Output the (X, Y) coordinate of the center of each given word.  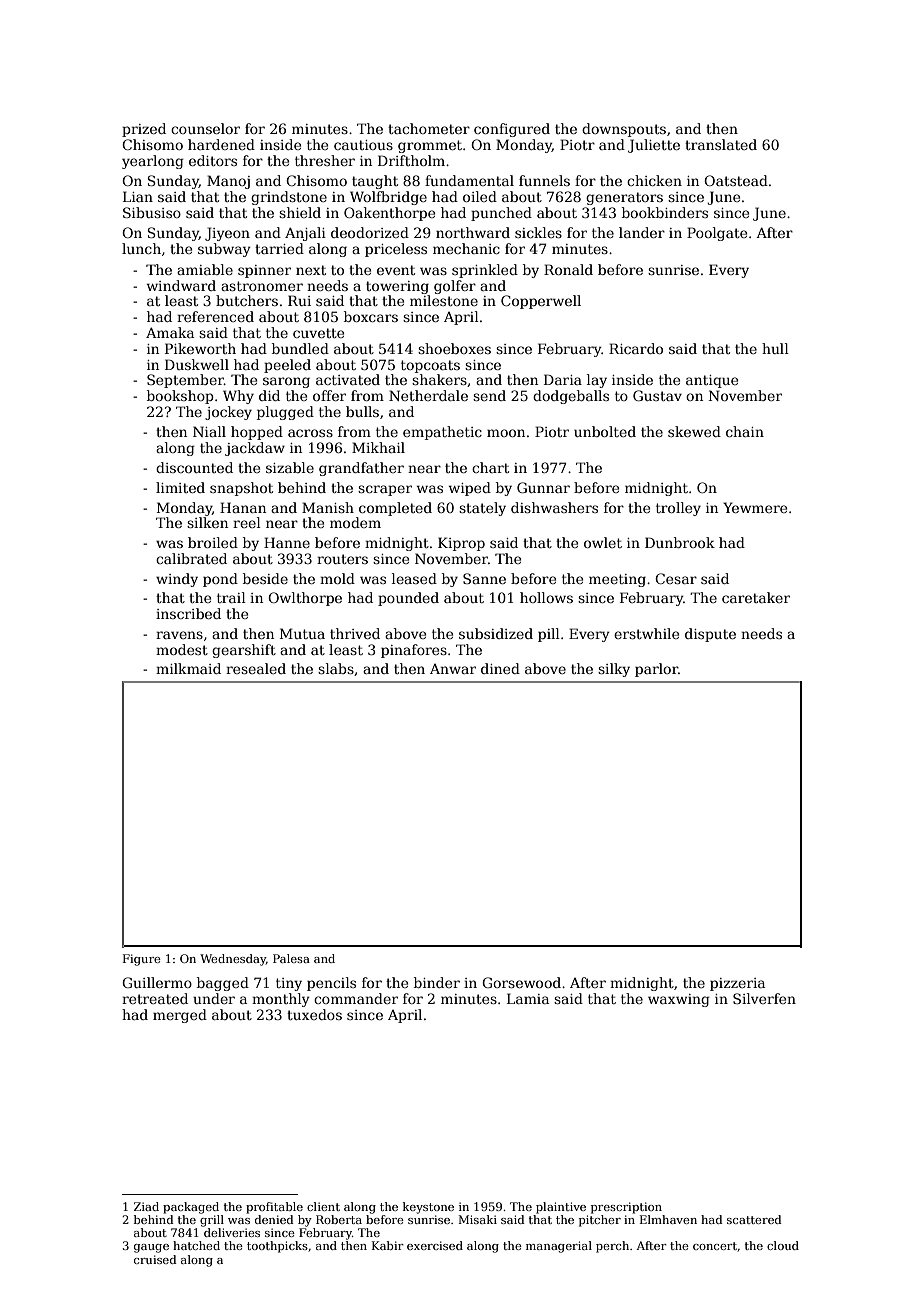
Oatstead (736, 180)
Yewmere (755, 507)
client (323, 1206)
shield (300, 212)
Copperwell (541, 302)
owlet (603, 542)
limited (180, 487)
